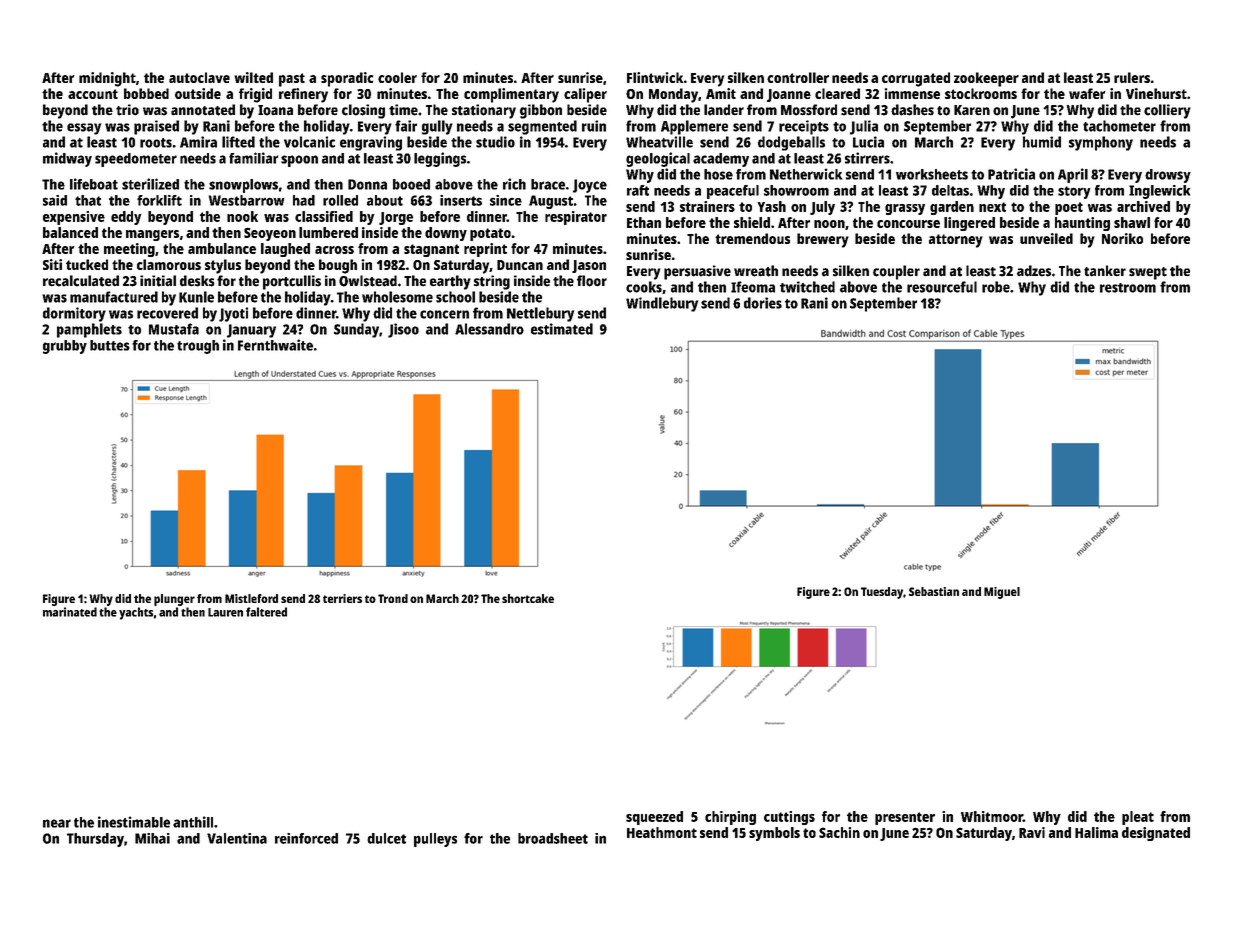 Image resolution: width=1233 pixels, height=952 pixels. What do you see at coordinates (562, 329) in the screenshot?
I see `estimated` at bounding box center [562, 329].
